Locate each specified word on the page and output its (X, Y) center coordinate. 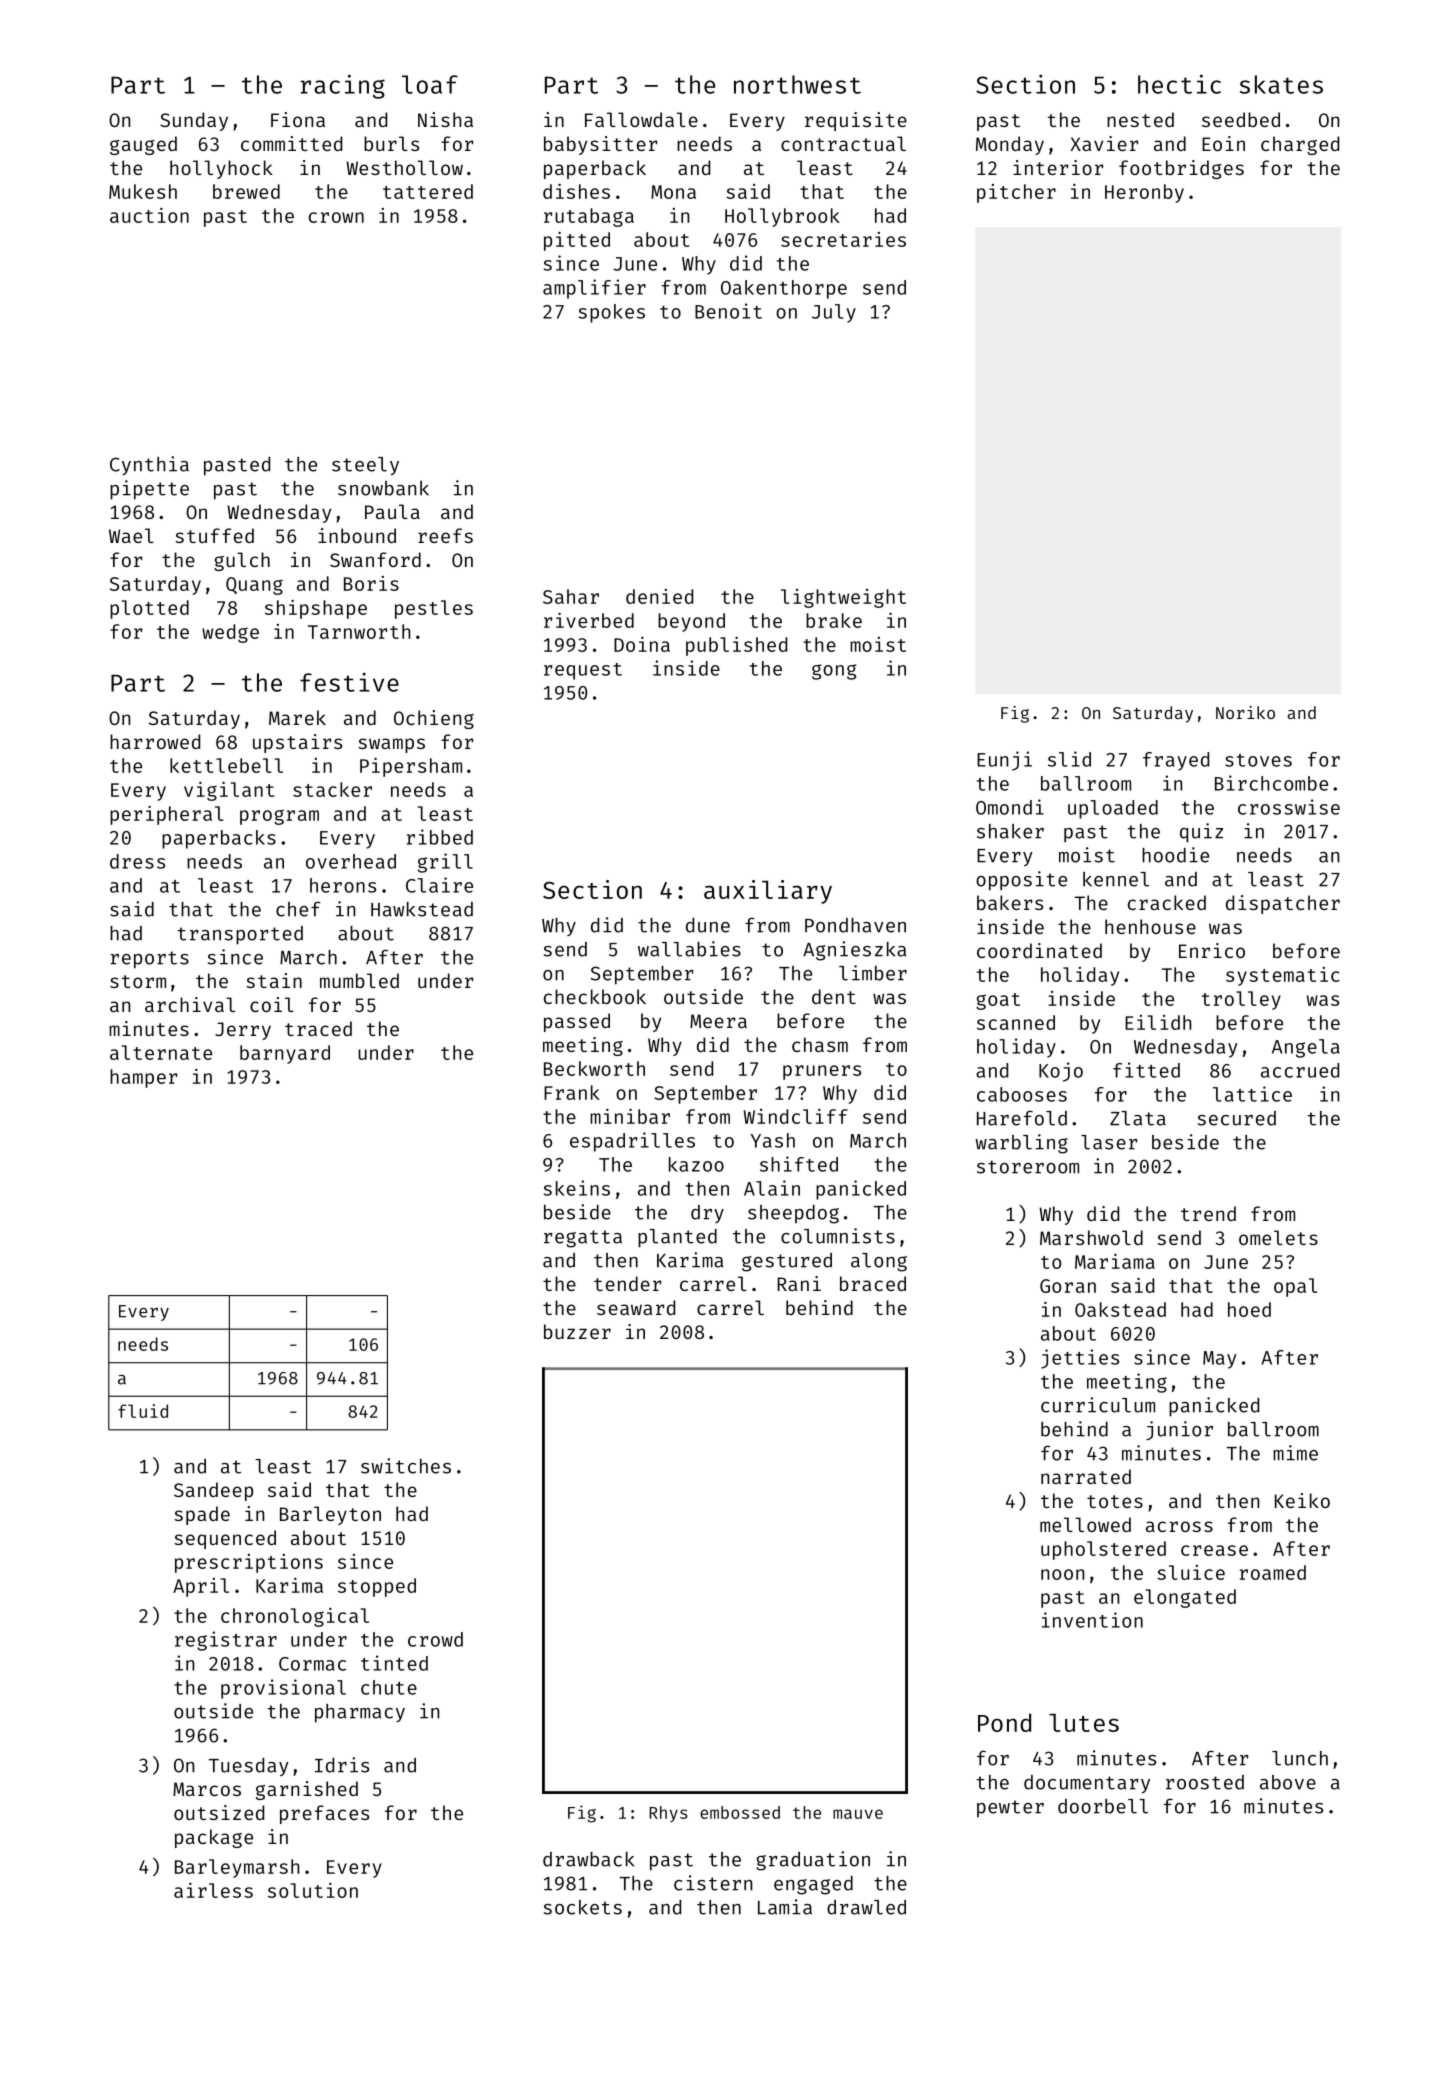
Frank (572, 1092)
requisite (856, 121)
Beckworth (594, 1068)
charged (1300, 145)
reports (150, 960)
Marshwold (1091, 1237)
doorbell (1103, 1806)
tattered (428, 191)
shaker (1010, 831)
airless (213, 1890)
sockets (583, 1907)
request (583, 671)
